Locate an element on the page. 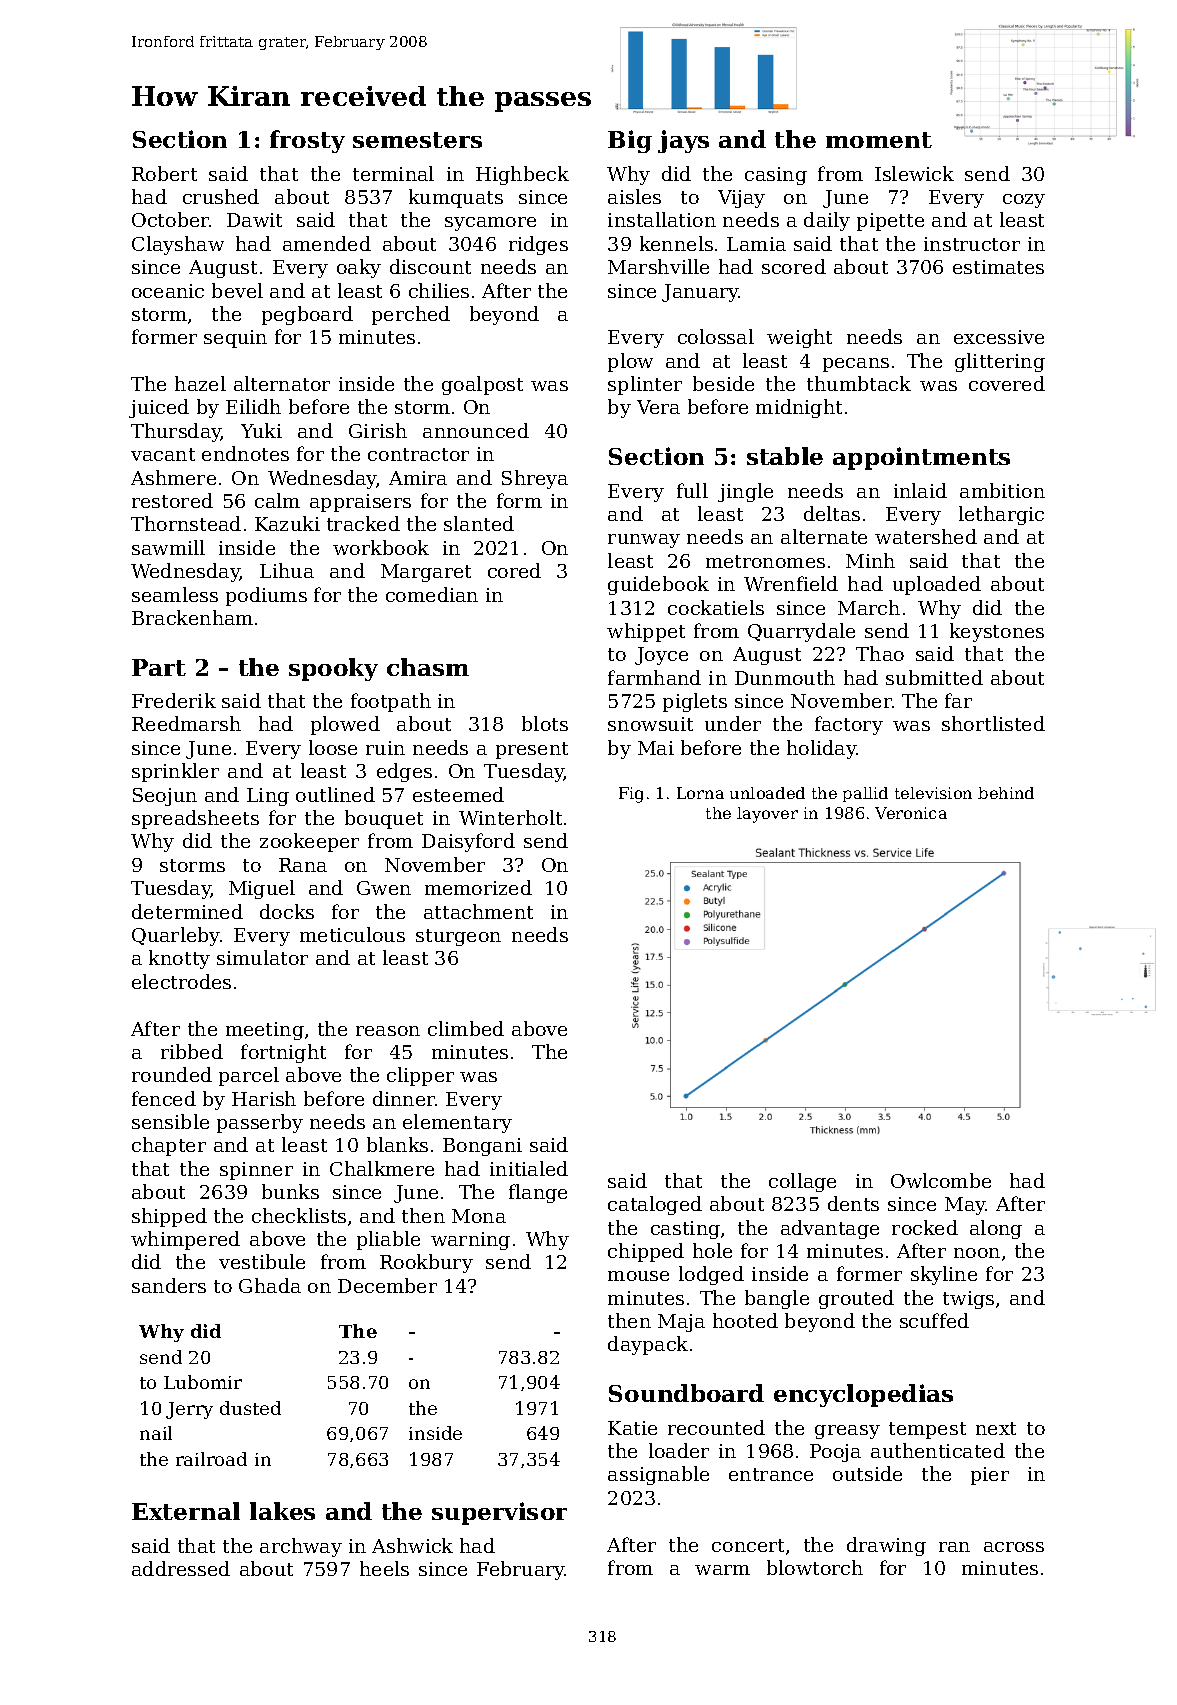 This document has width=1177, height=1705. esteemed is located at coordinates (458, 794).
